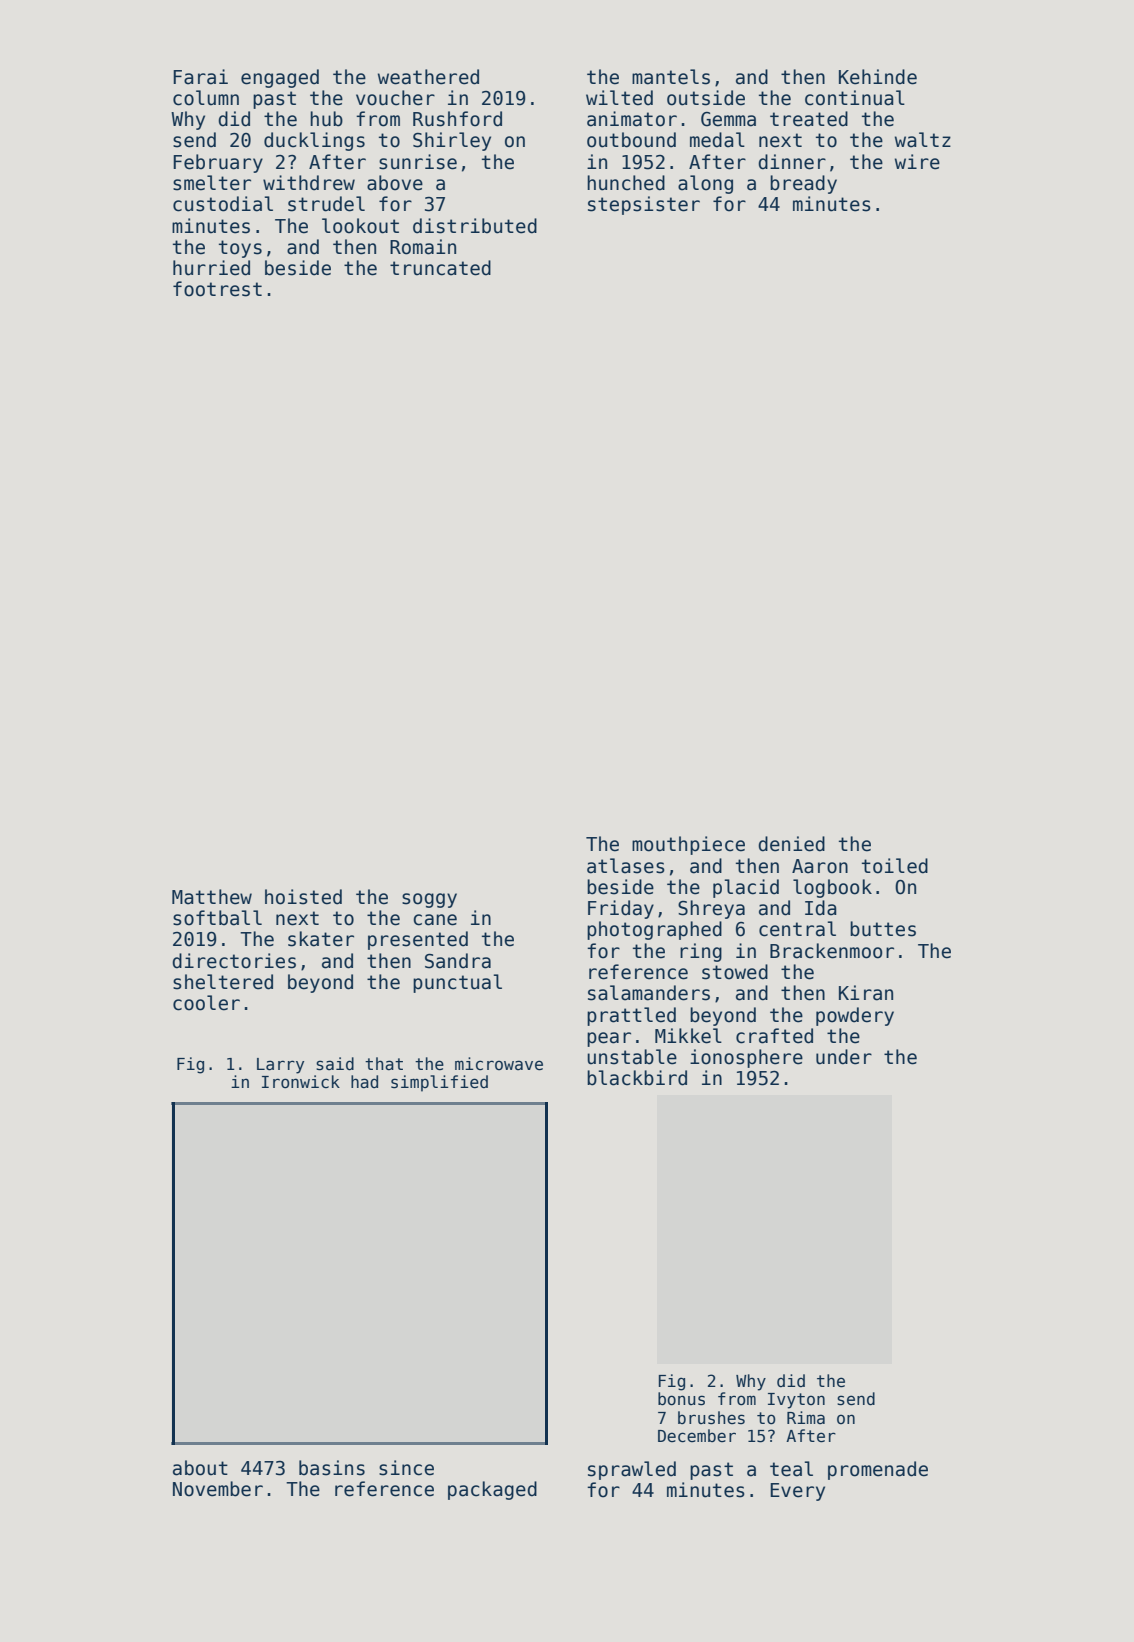 Image resolution: width=1134 pixels, height=1642 pixels. What do you see at coordinates (883, 929) in the screenshot?
I see `buttes` at bounding box center [883, 929].
